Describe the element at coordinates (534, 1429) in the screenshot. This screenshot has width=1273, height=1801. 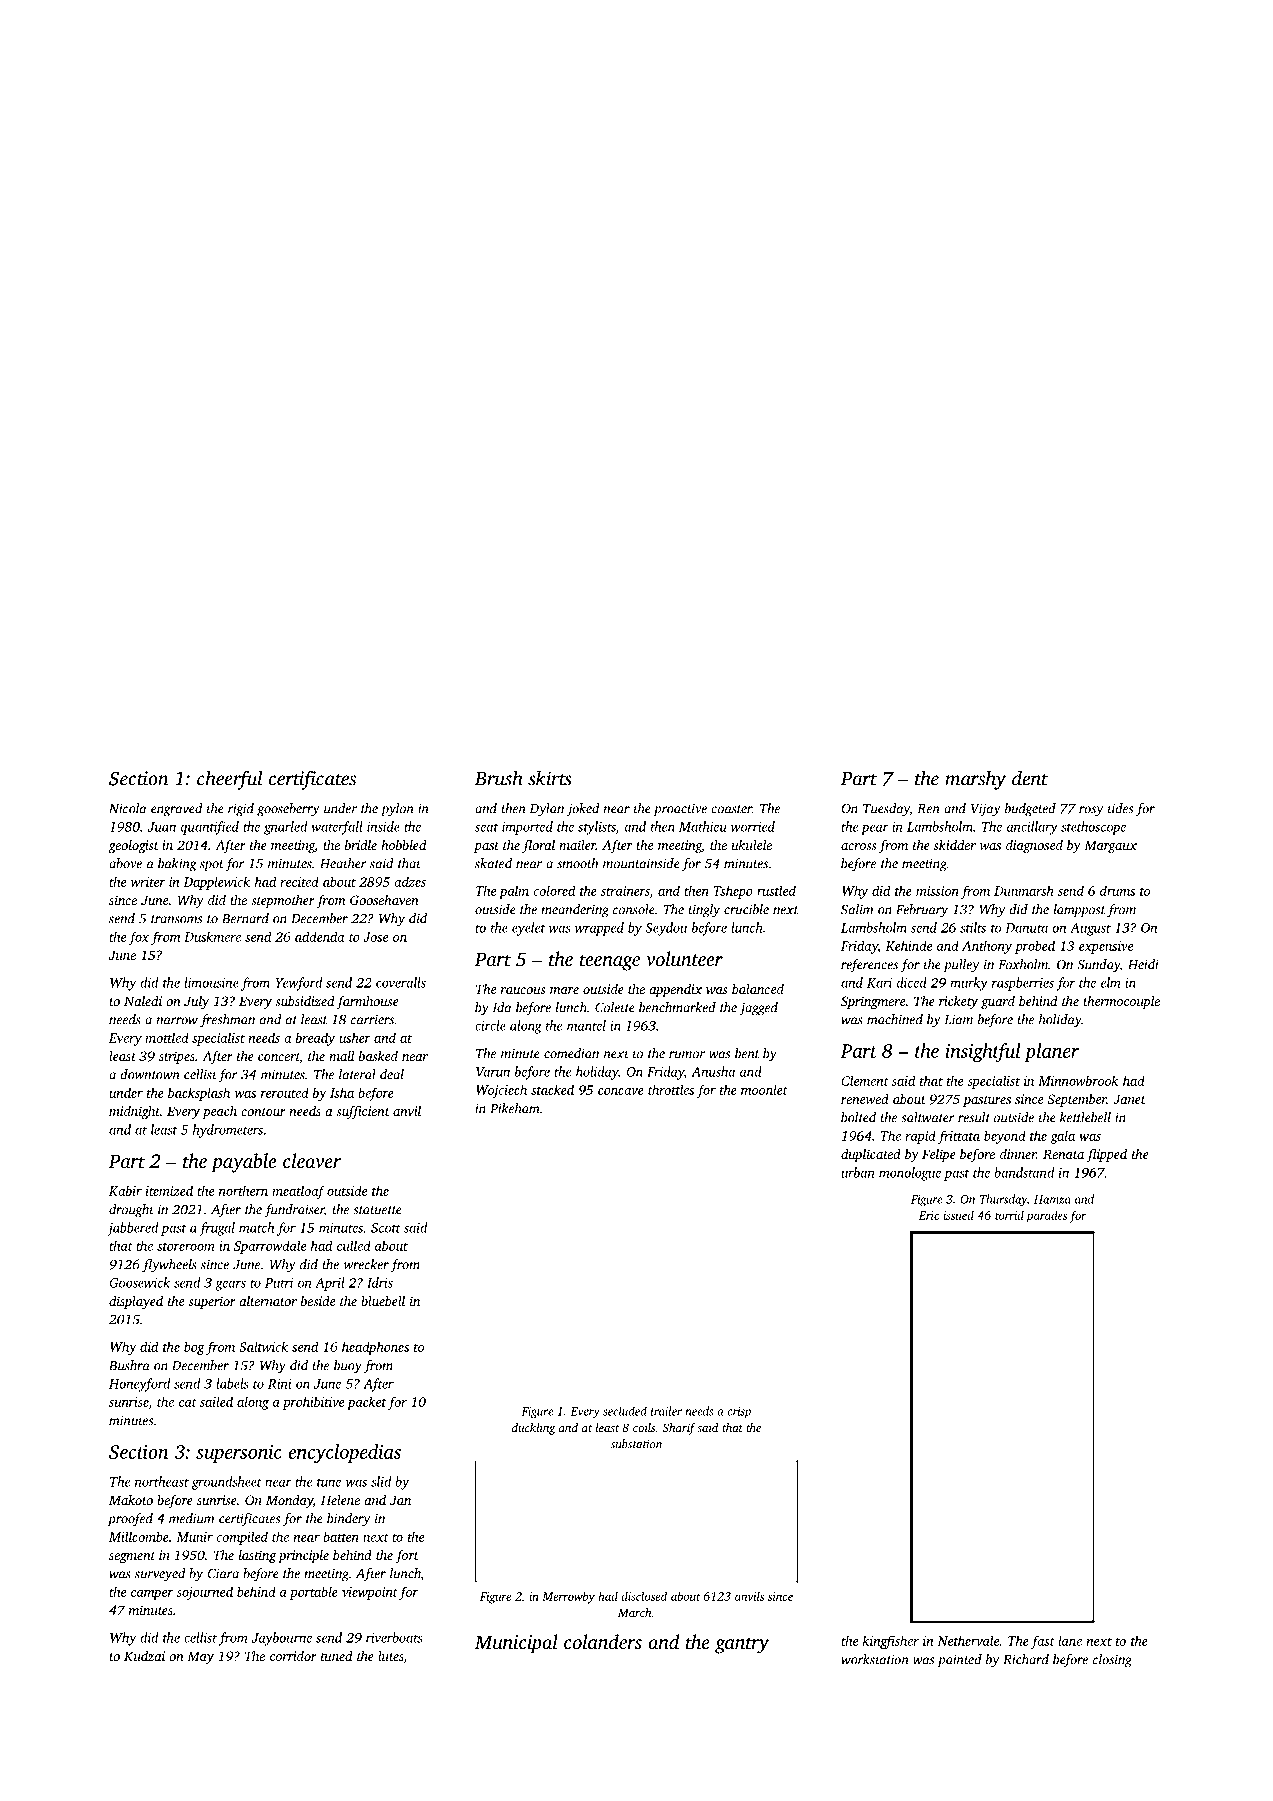
I see `duckling` at that location.
